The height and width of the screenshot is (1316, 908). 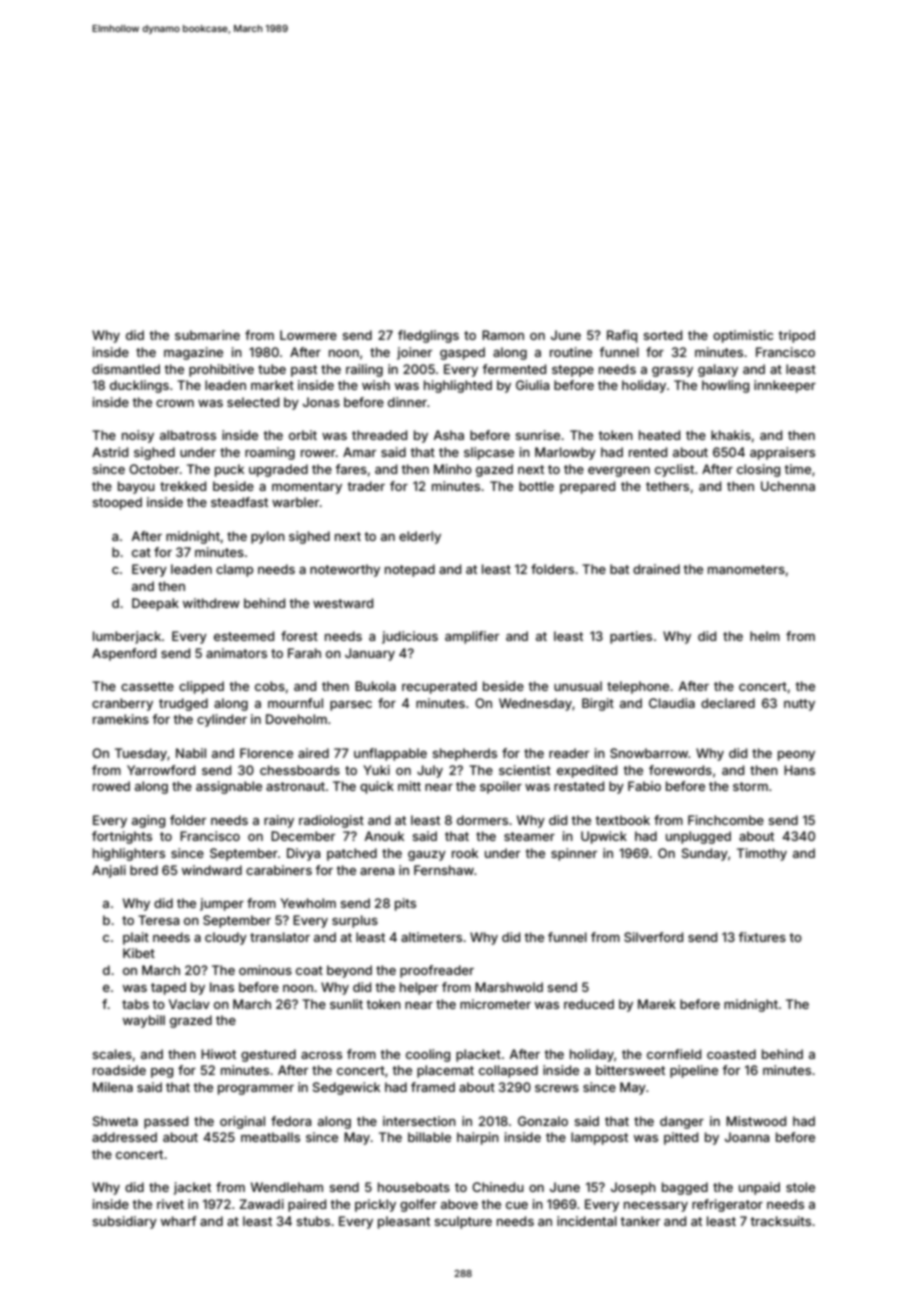 I want to click on Anjali, so click(x=109, y=871).
